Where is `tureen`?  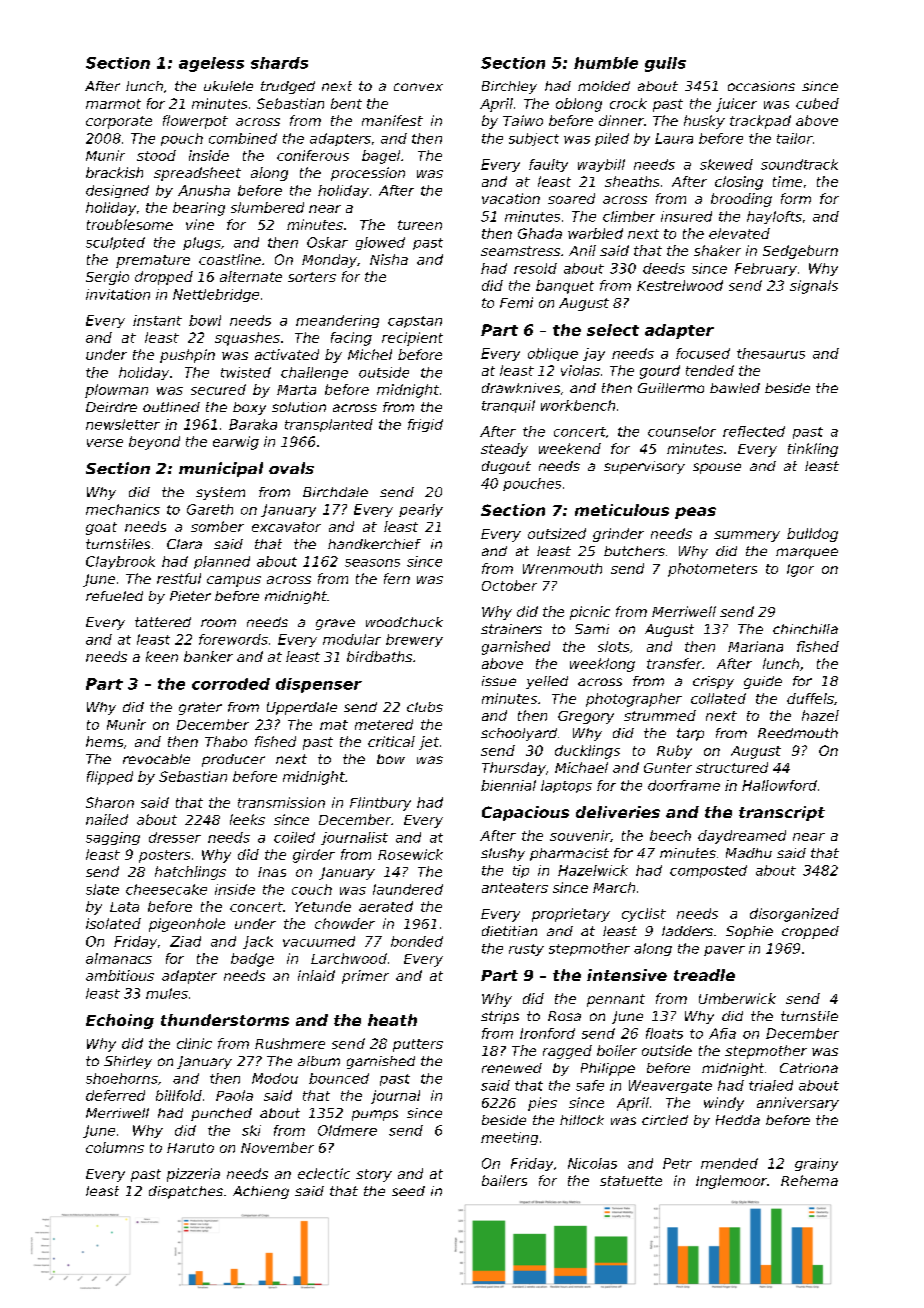
tureen is located at coordinates (420, 225).
